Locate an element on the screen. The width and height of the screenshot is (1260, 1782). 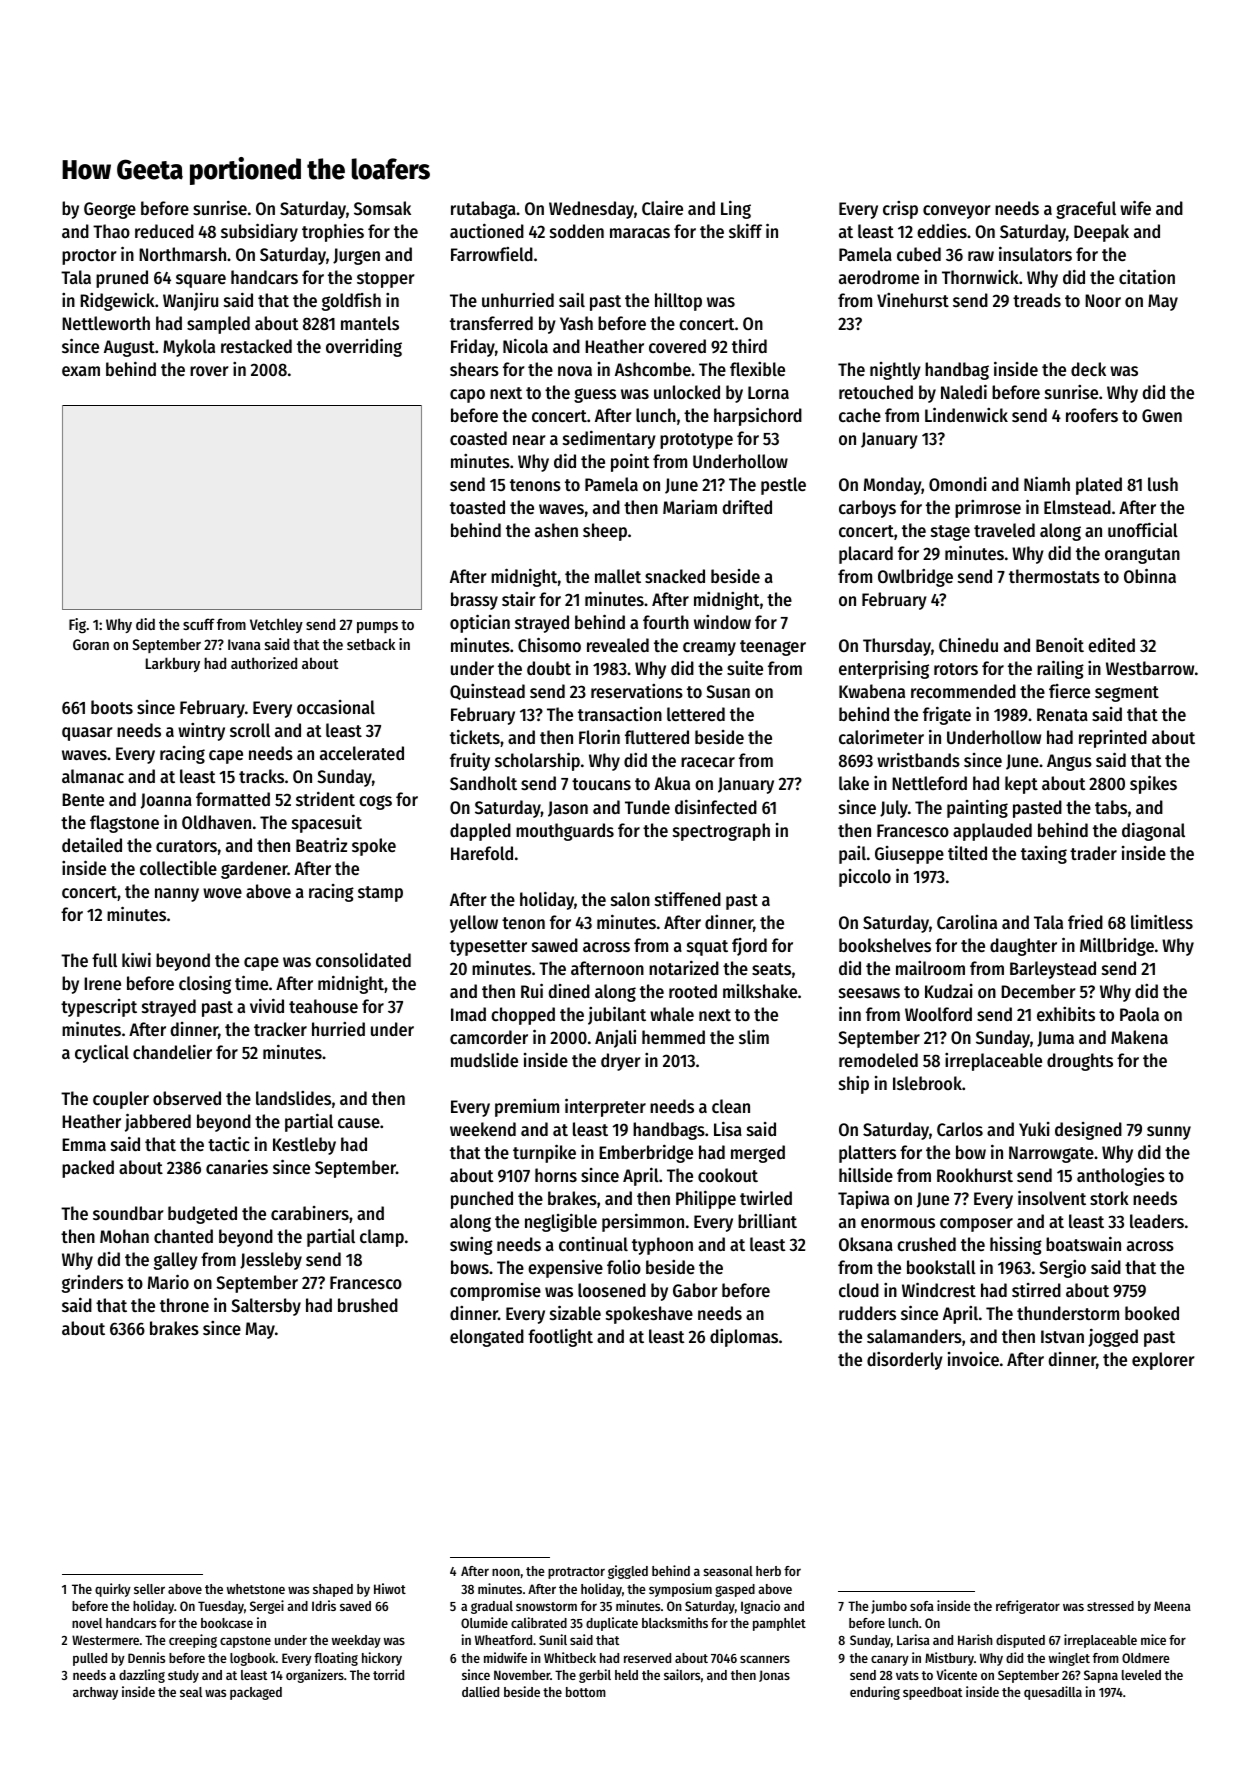
creamy is located at coordinates (709, 649).
